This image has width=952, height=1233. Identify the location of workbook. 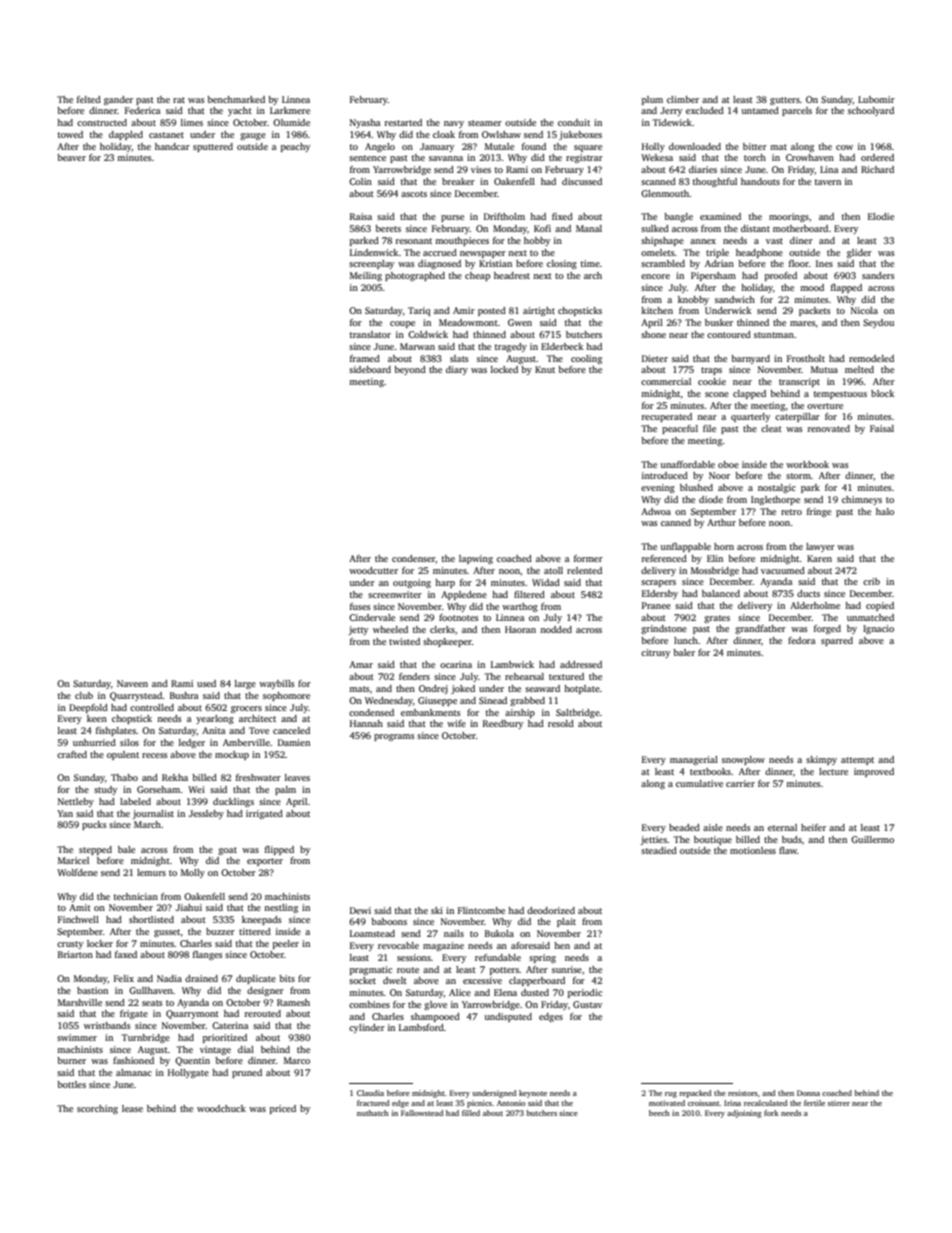
(807, 464).
